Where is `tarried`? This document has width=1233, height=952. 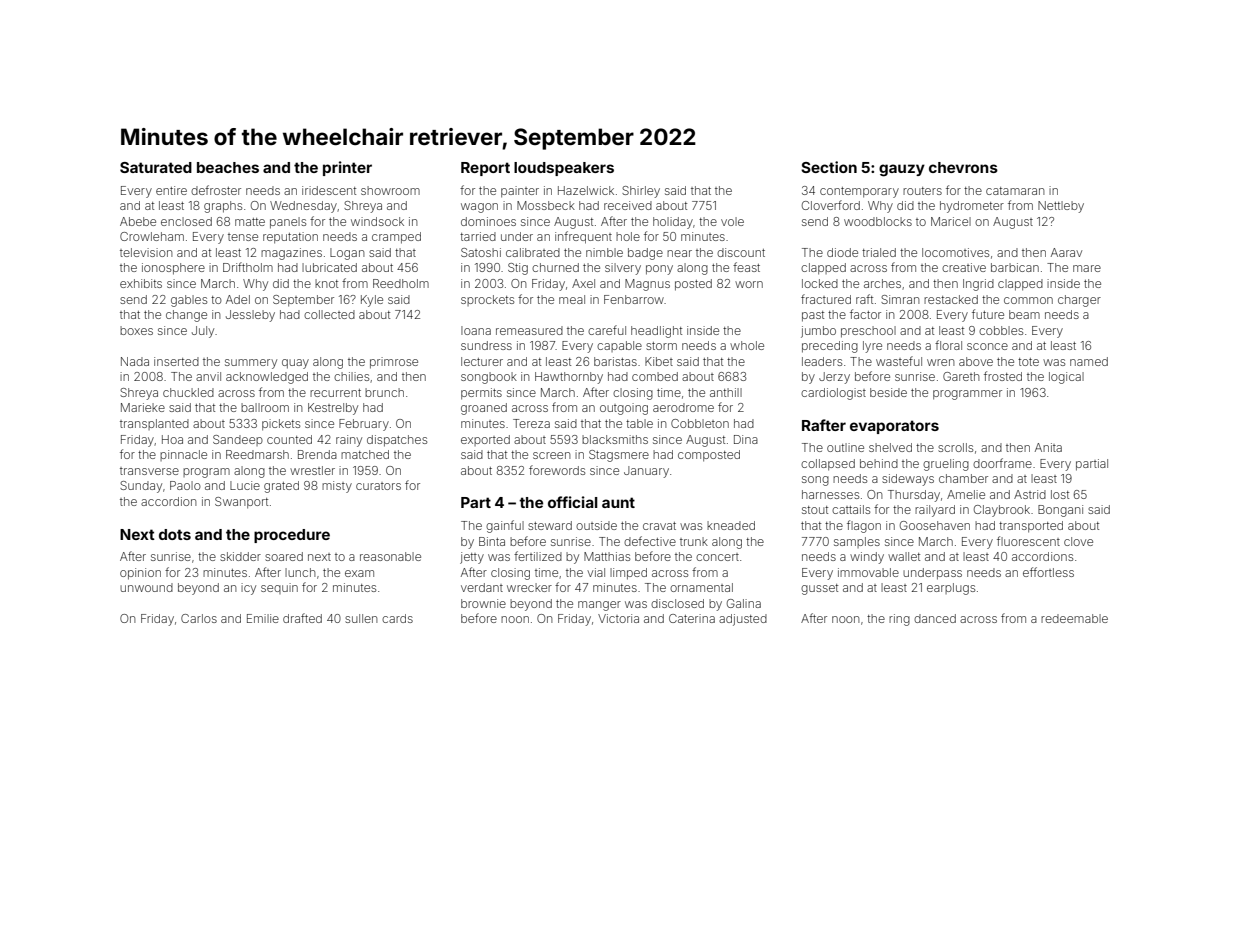
tarried is located at coordinates (478, 236).
